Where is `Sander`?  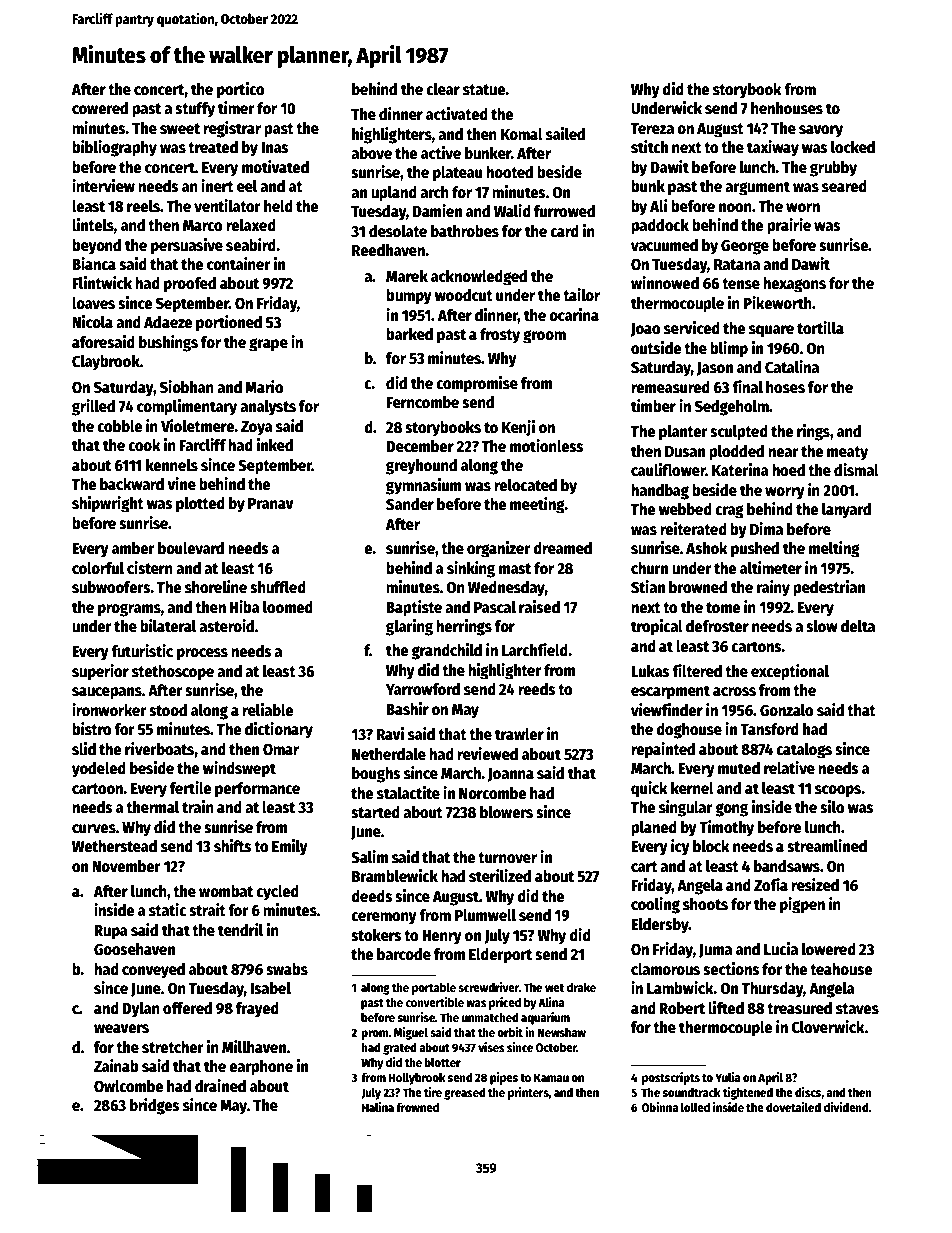 Sander is located at coordinates (410, 504).
